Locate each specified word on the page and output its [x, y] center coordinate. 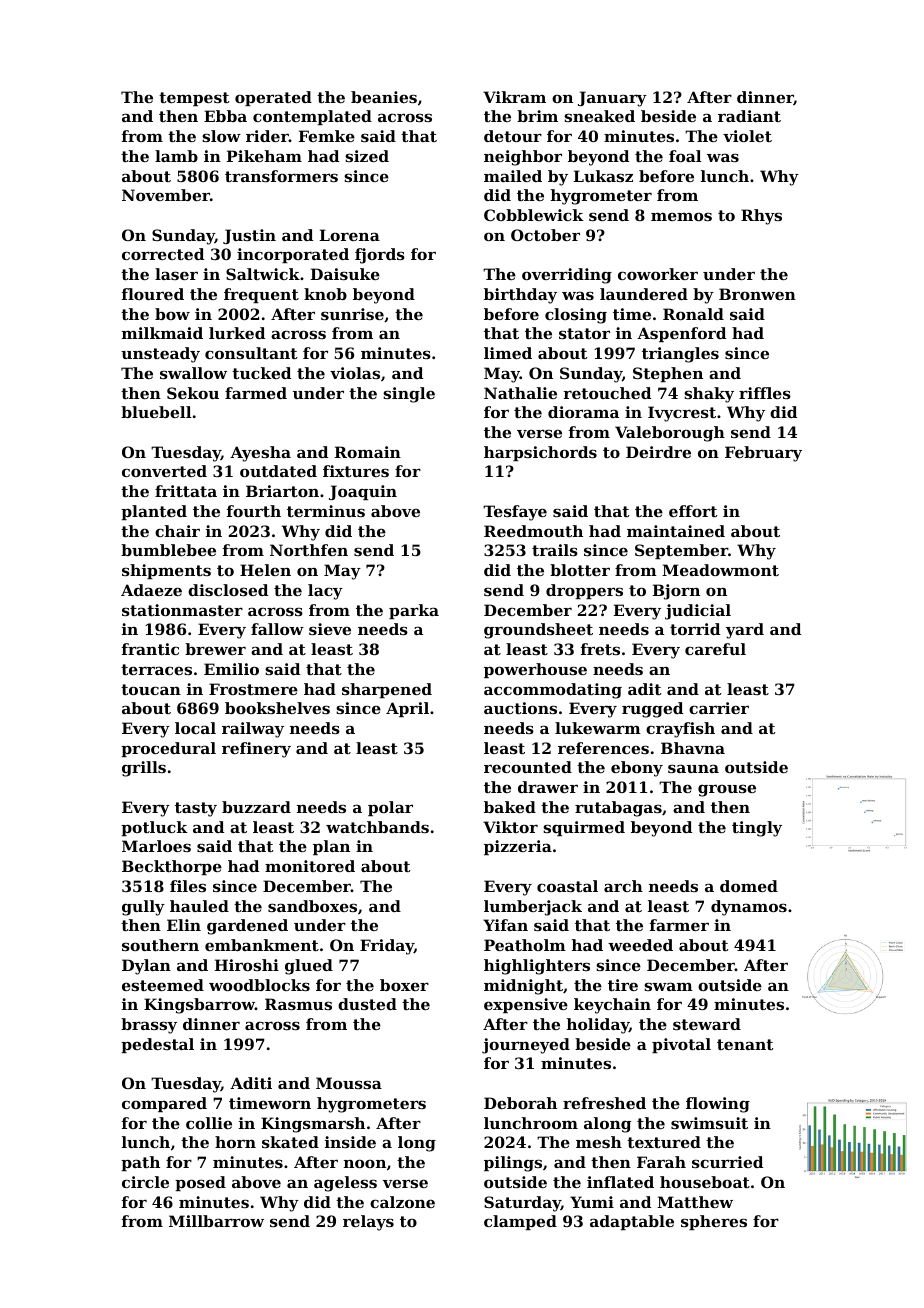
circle [145, 1182]
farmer [679, 925]
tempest [194, 99]
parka [414, 611]
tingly [757, 829]
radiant [749, 116]
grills [144, 769]
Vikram [514, 97]
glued [309, 967]
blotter [580, 570]
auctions [520, 708]
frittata [186, 491]
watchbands [377, 827]
